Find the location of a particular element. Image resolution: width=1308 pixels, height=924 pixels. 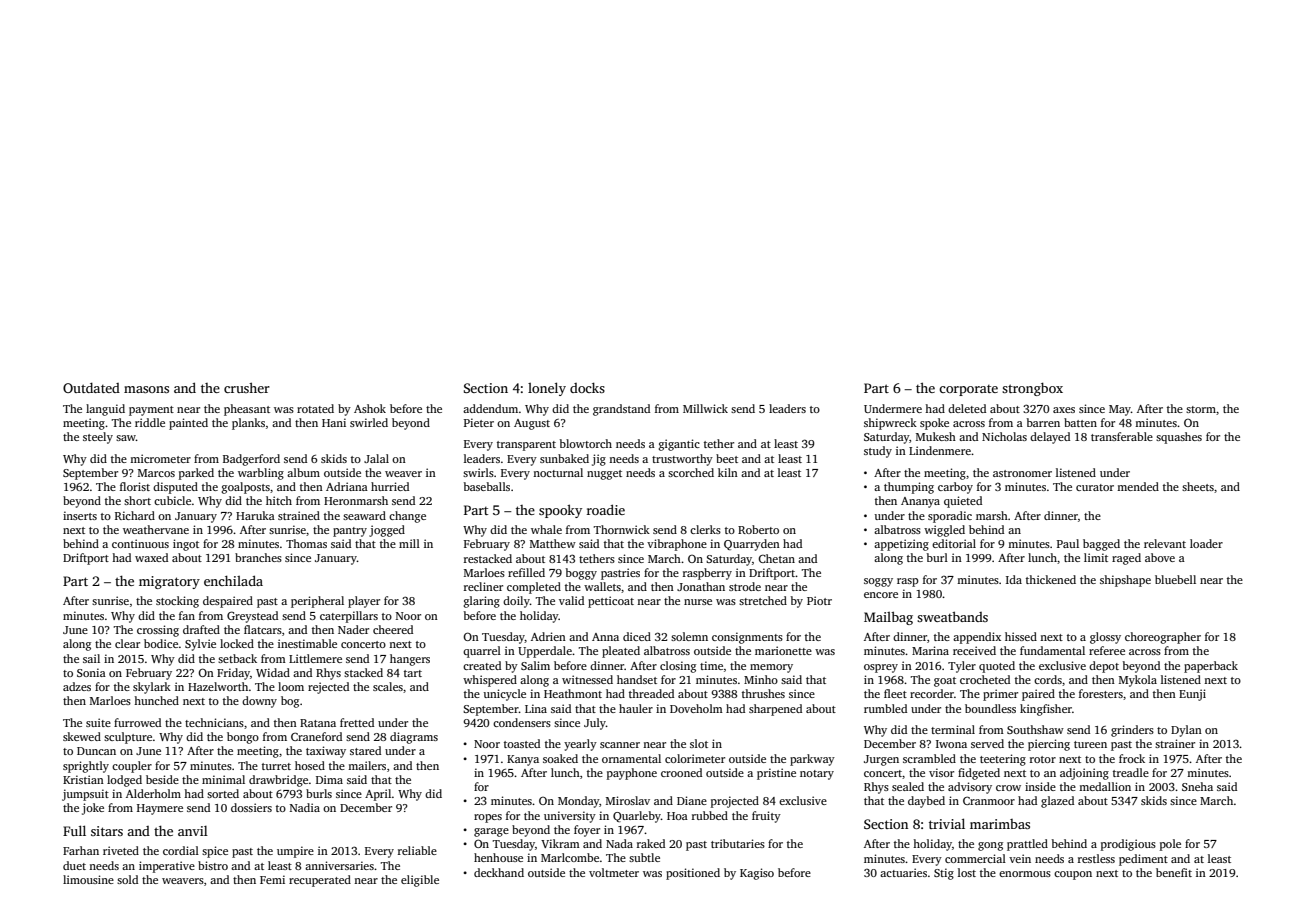

paperback is located at coordinates (1211, 667).
